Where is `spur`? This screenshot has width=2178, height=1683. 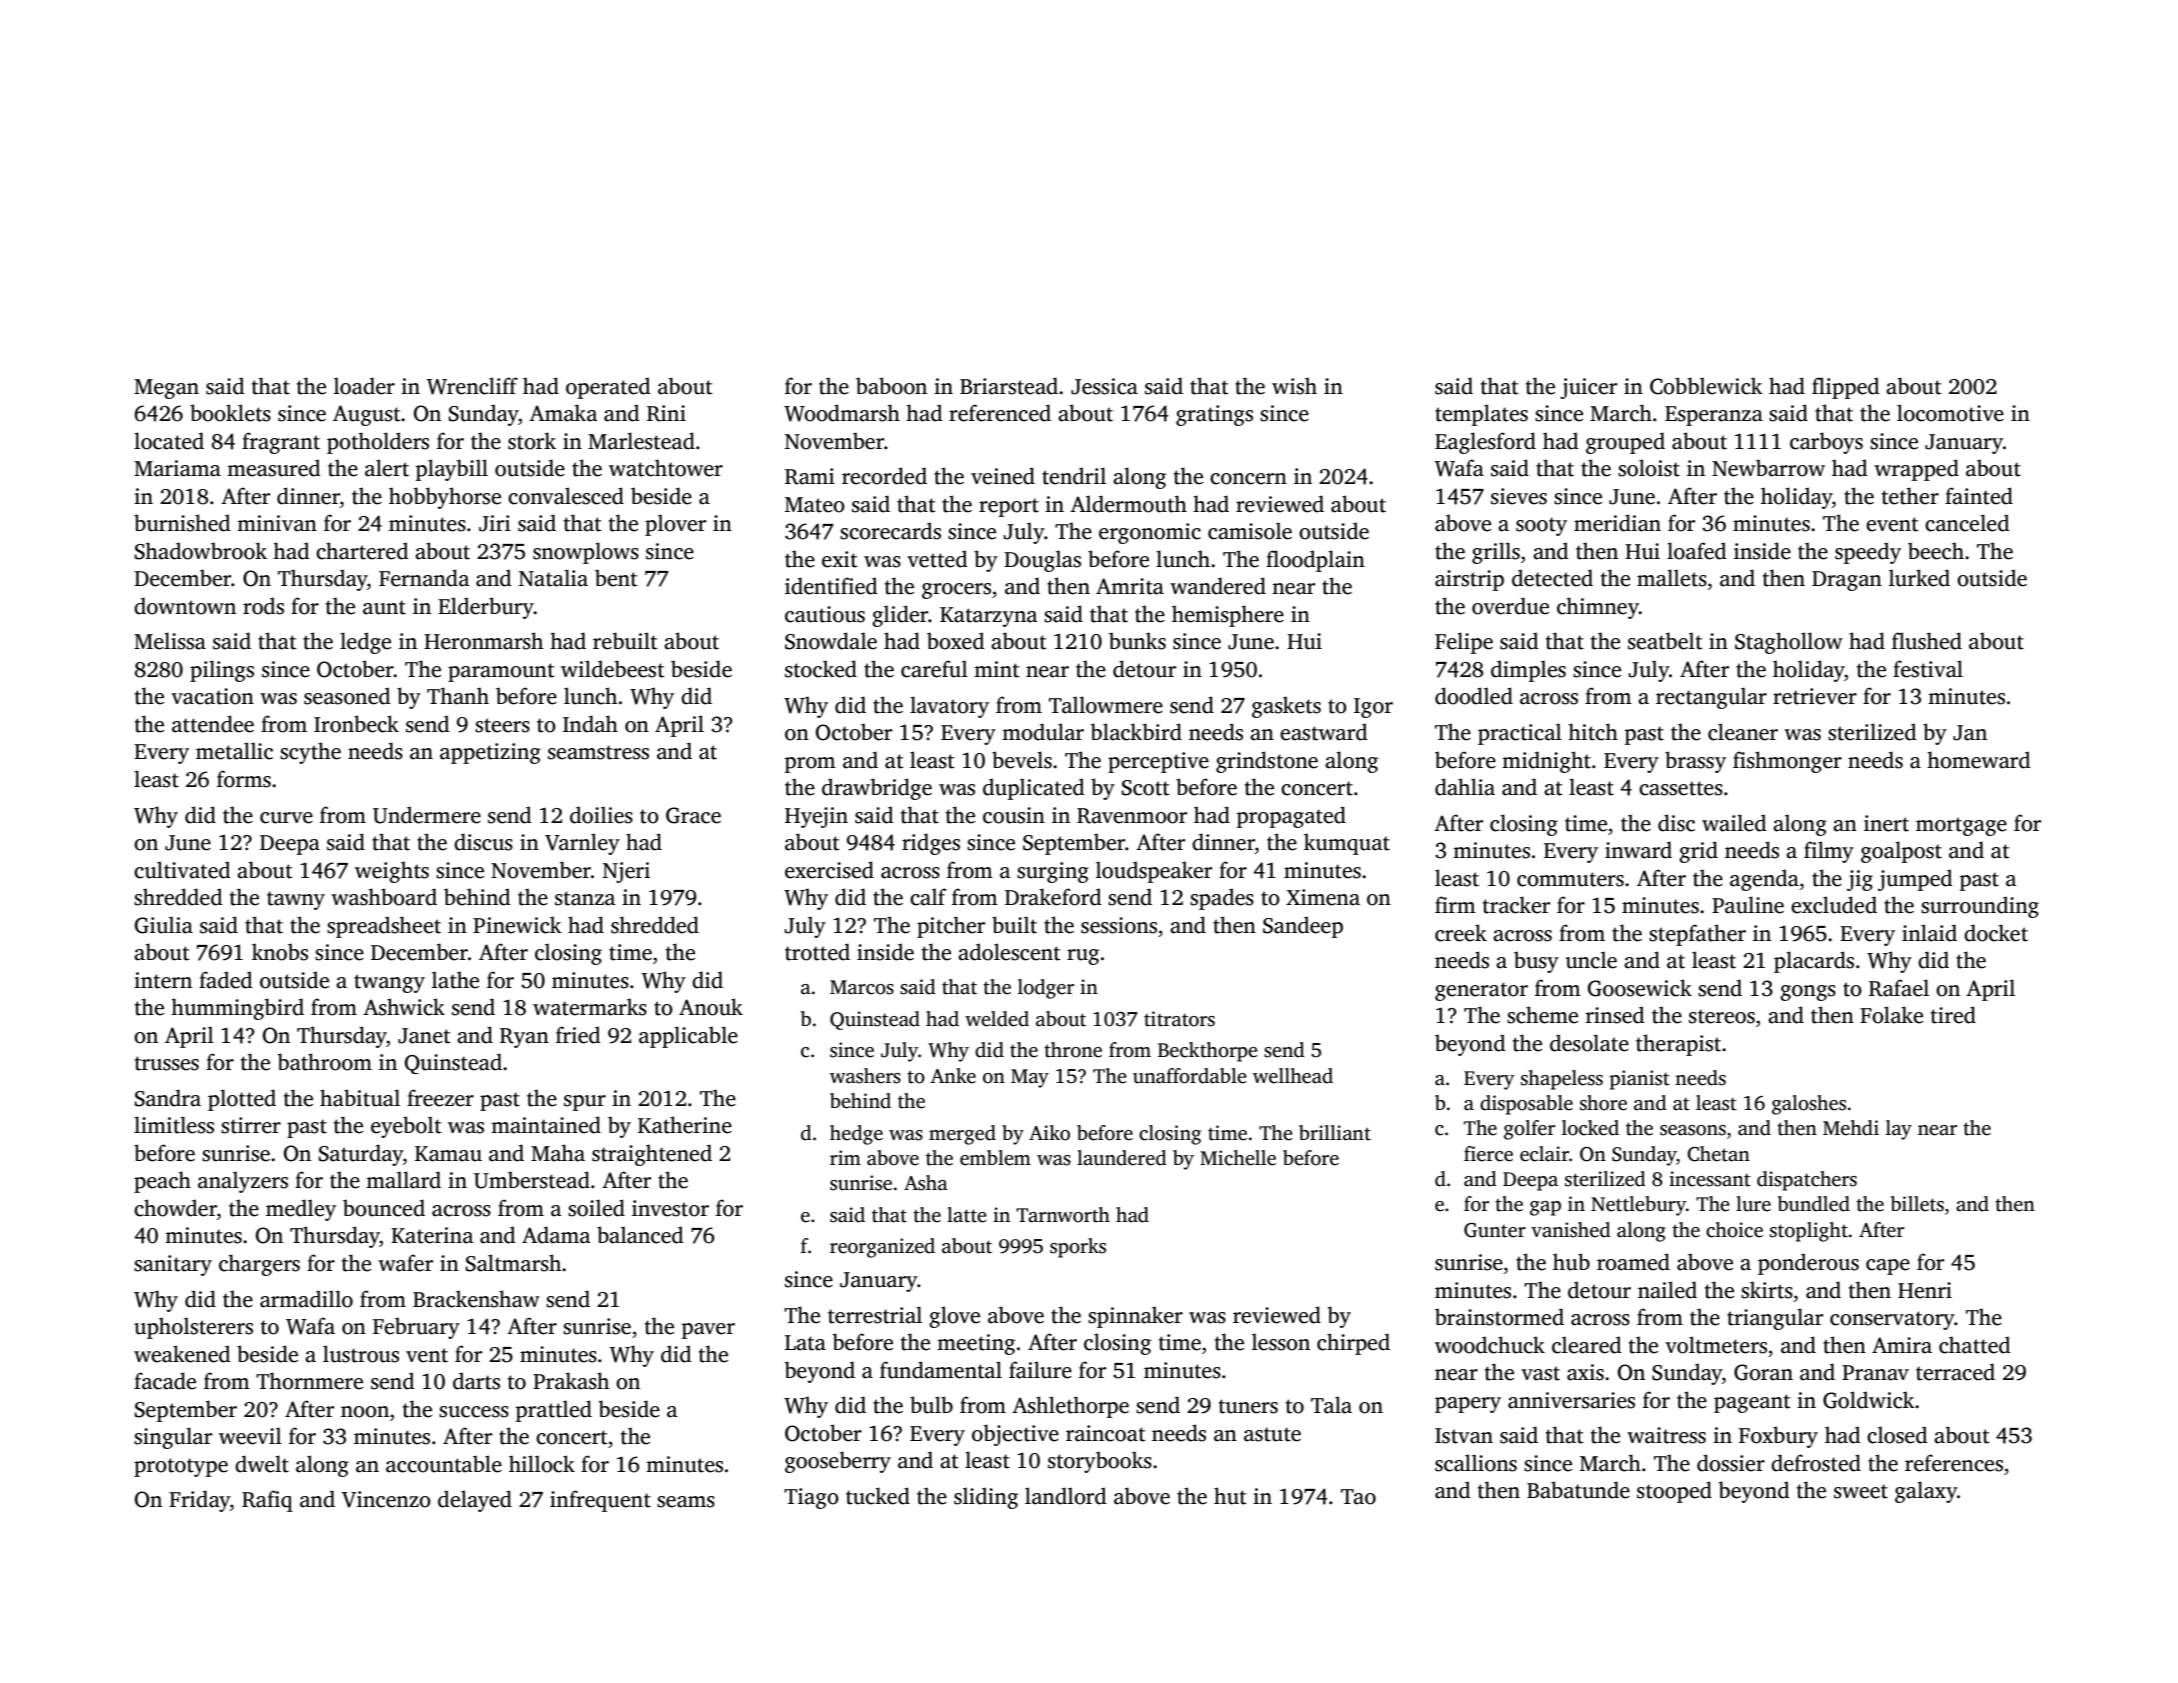
spur is located at coordinates (585, 1103).
